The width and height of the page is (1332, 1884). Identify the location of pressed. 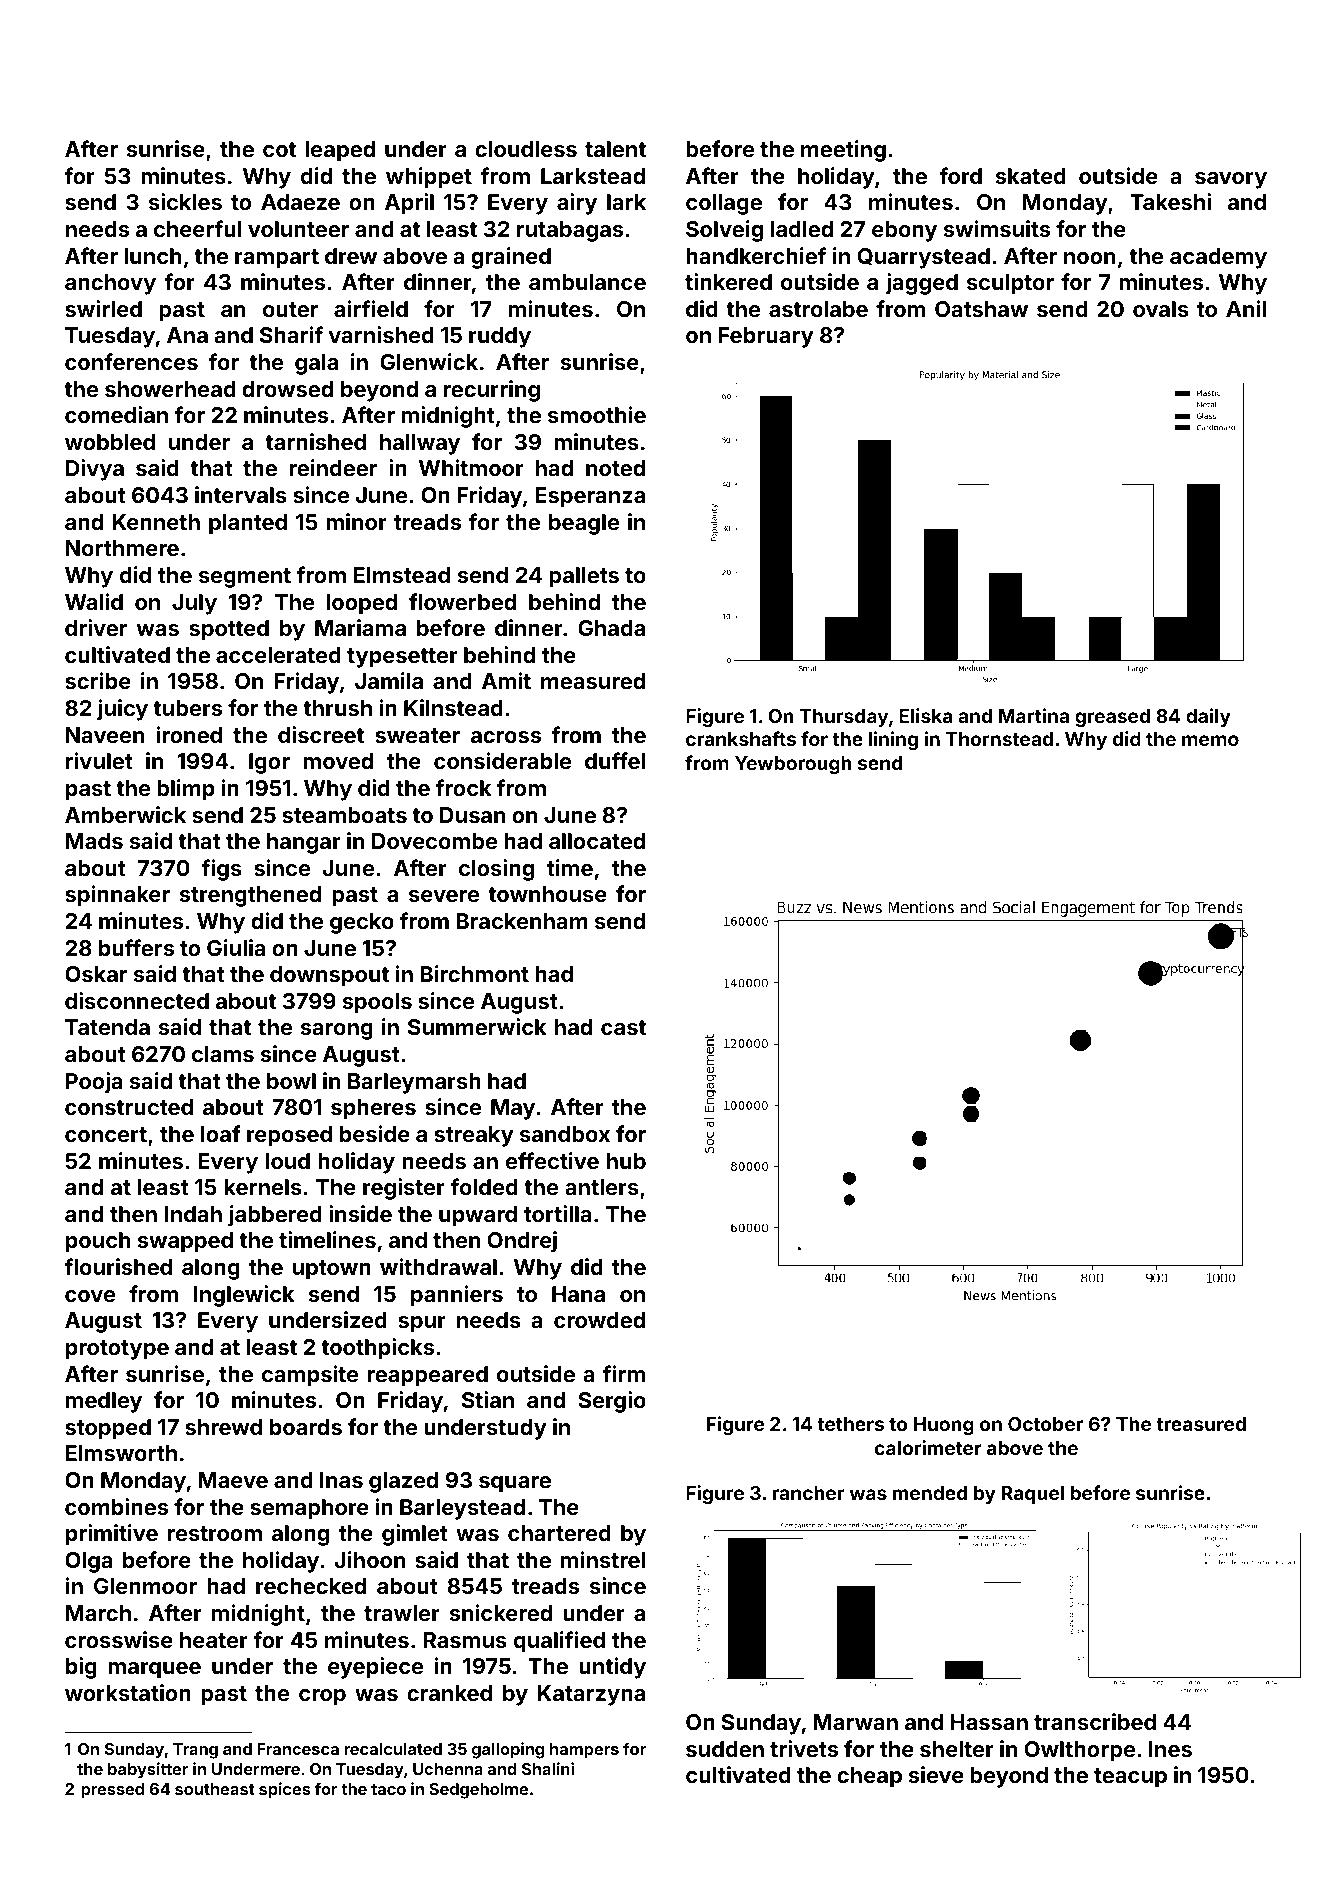
(112, 1791).
